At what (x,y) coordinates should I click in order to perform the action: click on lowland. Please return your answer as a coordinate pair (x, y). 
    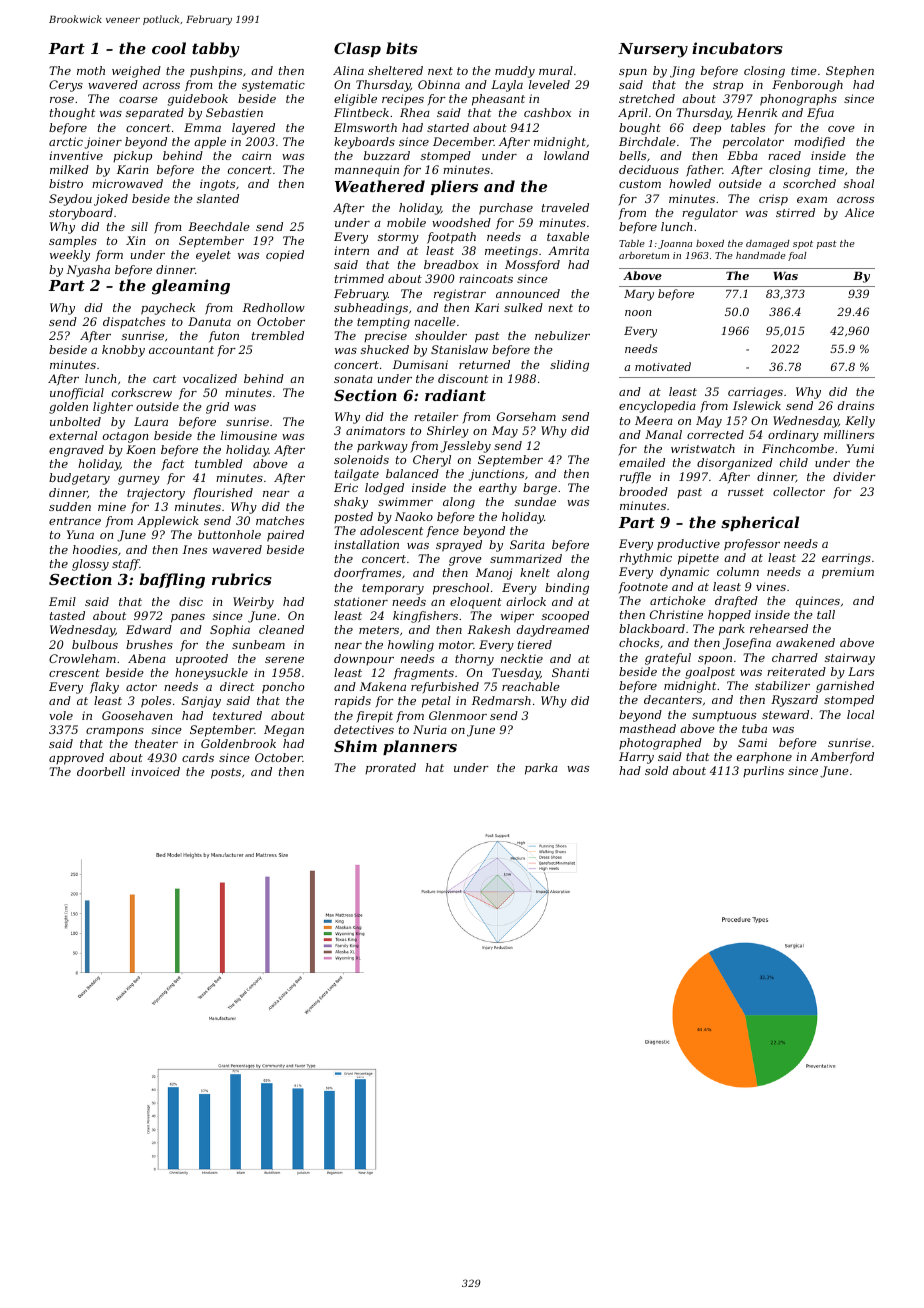
    Looking at the image, I should click on (566, 155).
